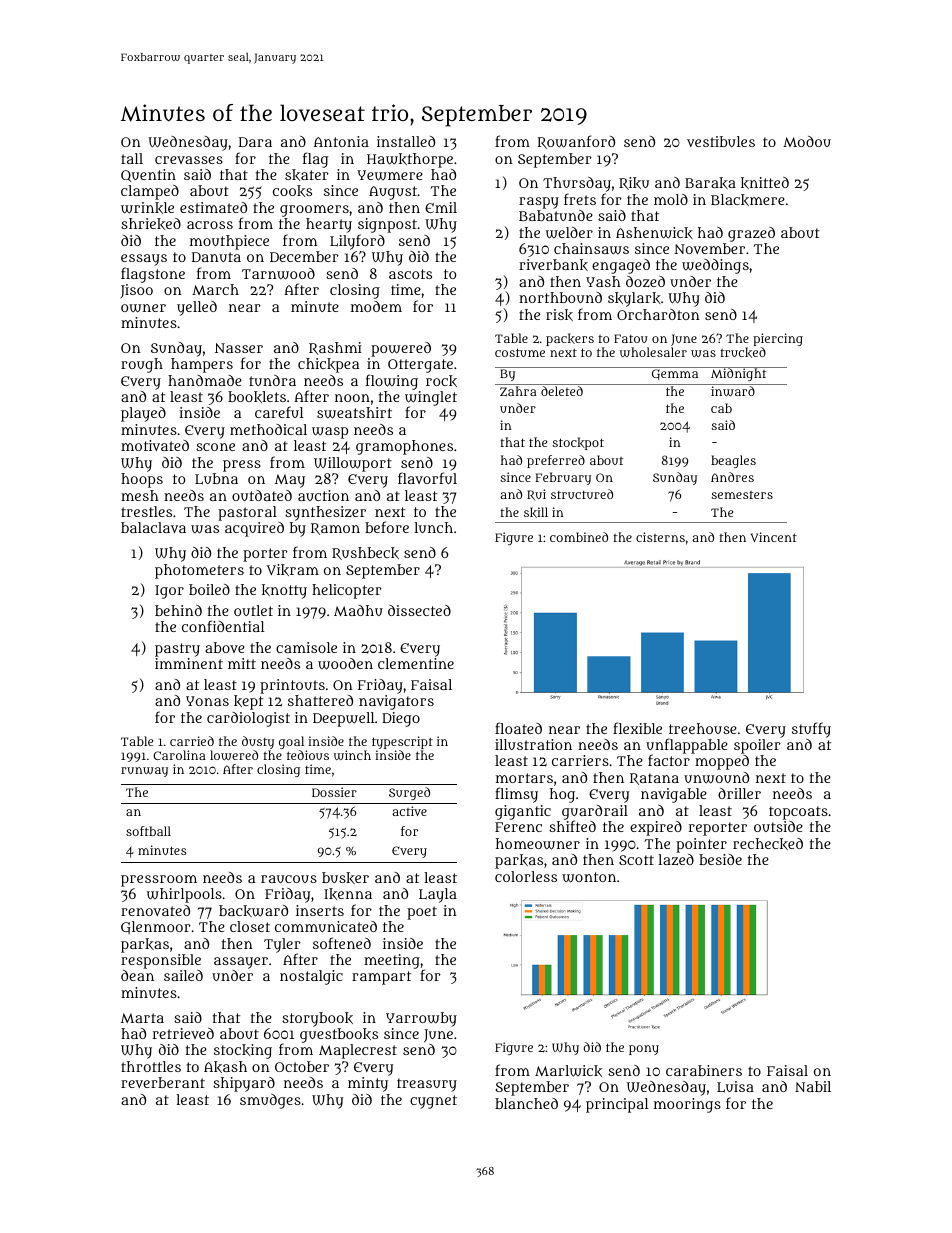 Image resolution: width=952 pixels, height=1233 pixels. What do you see at coordinates (255, 142) in the image?
I see `Dara` at bounding box center [255, 142].
